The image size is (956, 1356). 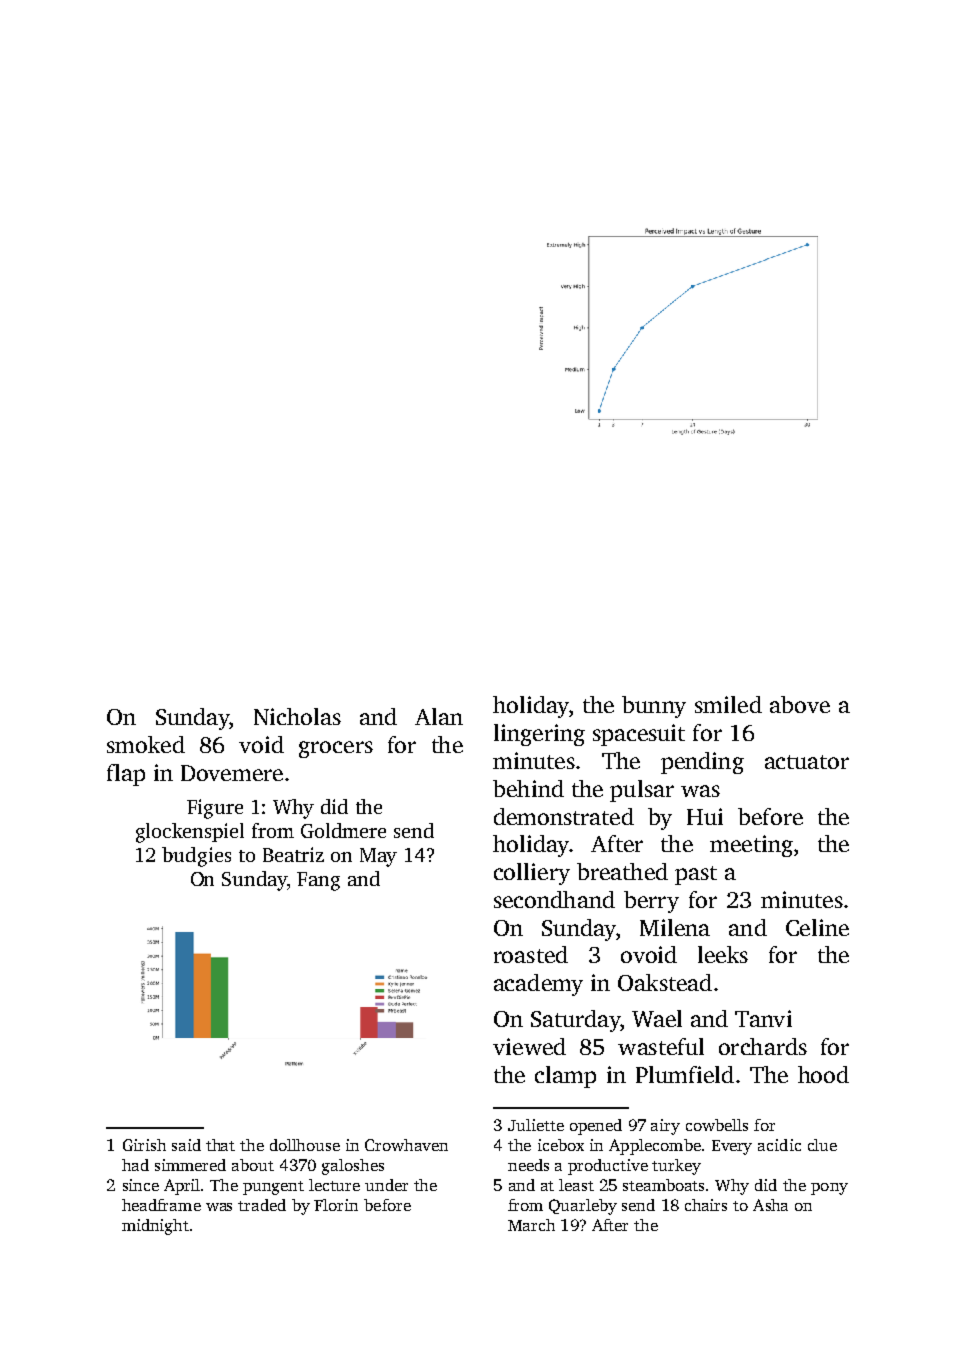 What do you see at coordinates (336, 749) in the screenshot?
I see `grocers` at bounding box center [336, 749].
